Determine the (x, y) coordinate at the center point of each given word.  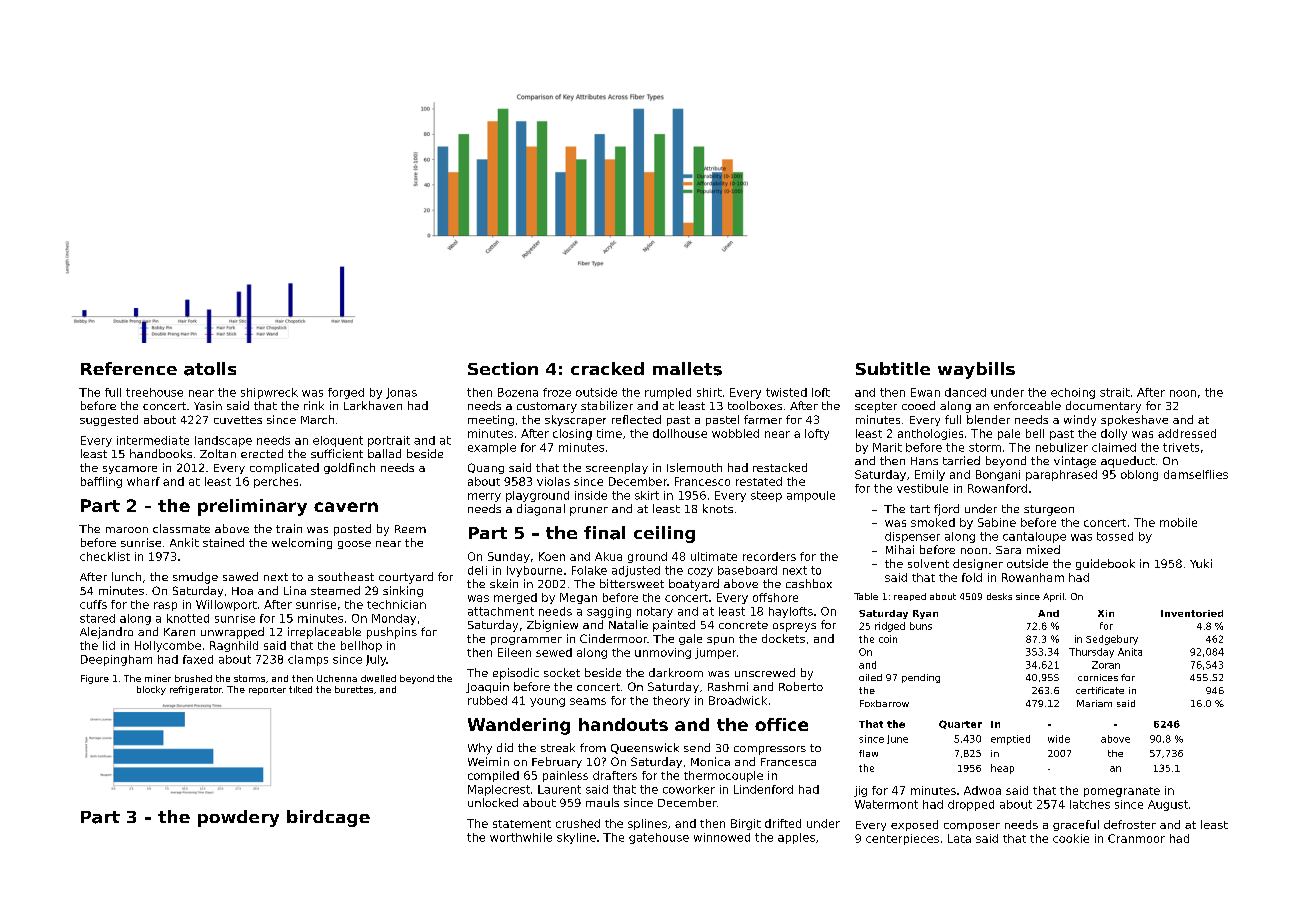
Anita (1130, 652)
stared (97, 618)
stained (223, 542)
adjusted (636, 571)
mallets (687, 369)
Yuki (1201, 563)
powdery (238, 818)
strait (1115, 392)
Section (503, 368)
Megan (578, 598)
